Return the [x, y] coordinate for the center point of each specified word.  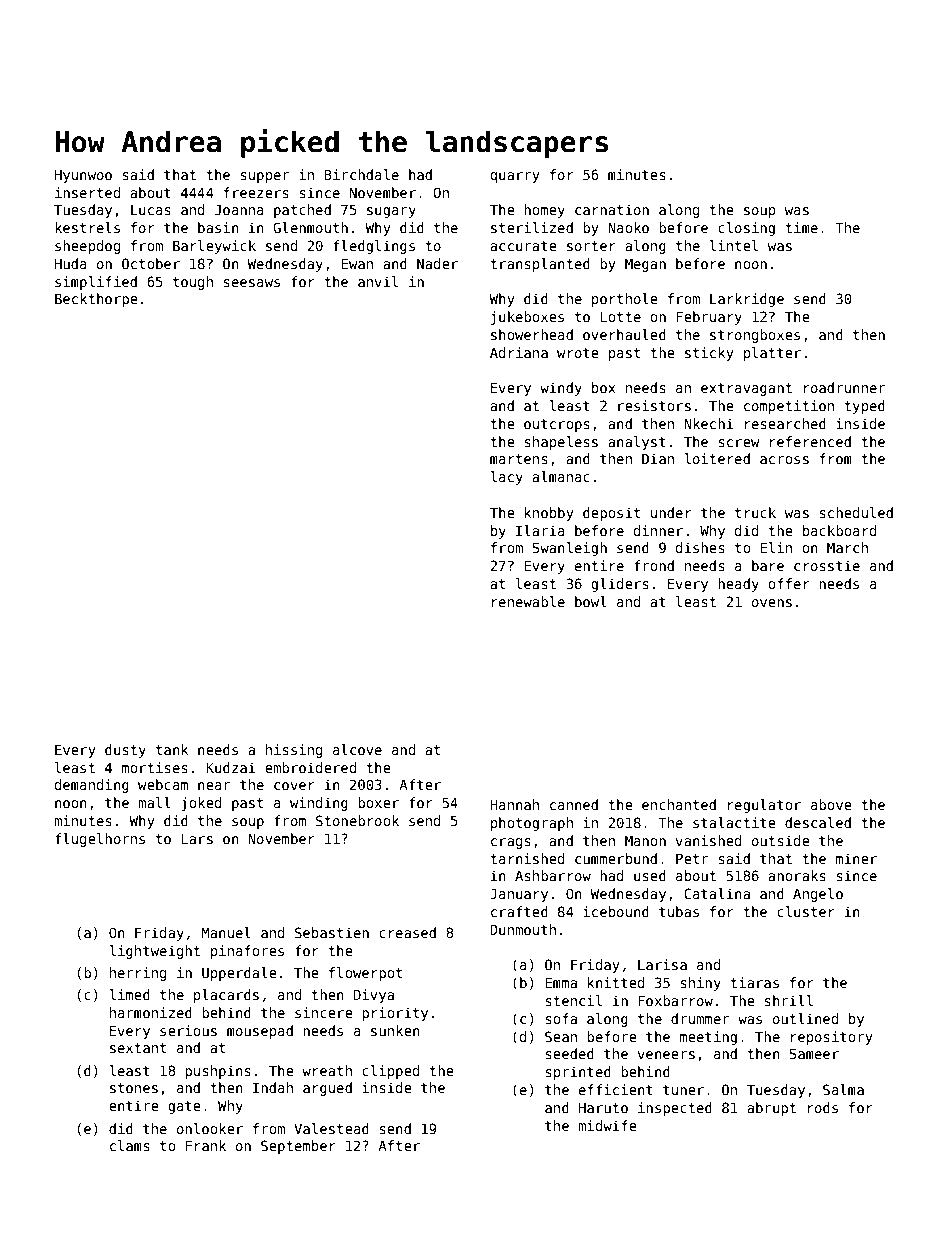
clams [130, 1145]
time [801, 227]
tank [172, 749]
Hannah [514, 804]
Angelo [818, 895]
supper [264, 177]
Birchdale [361, 174]
